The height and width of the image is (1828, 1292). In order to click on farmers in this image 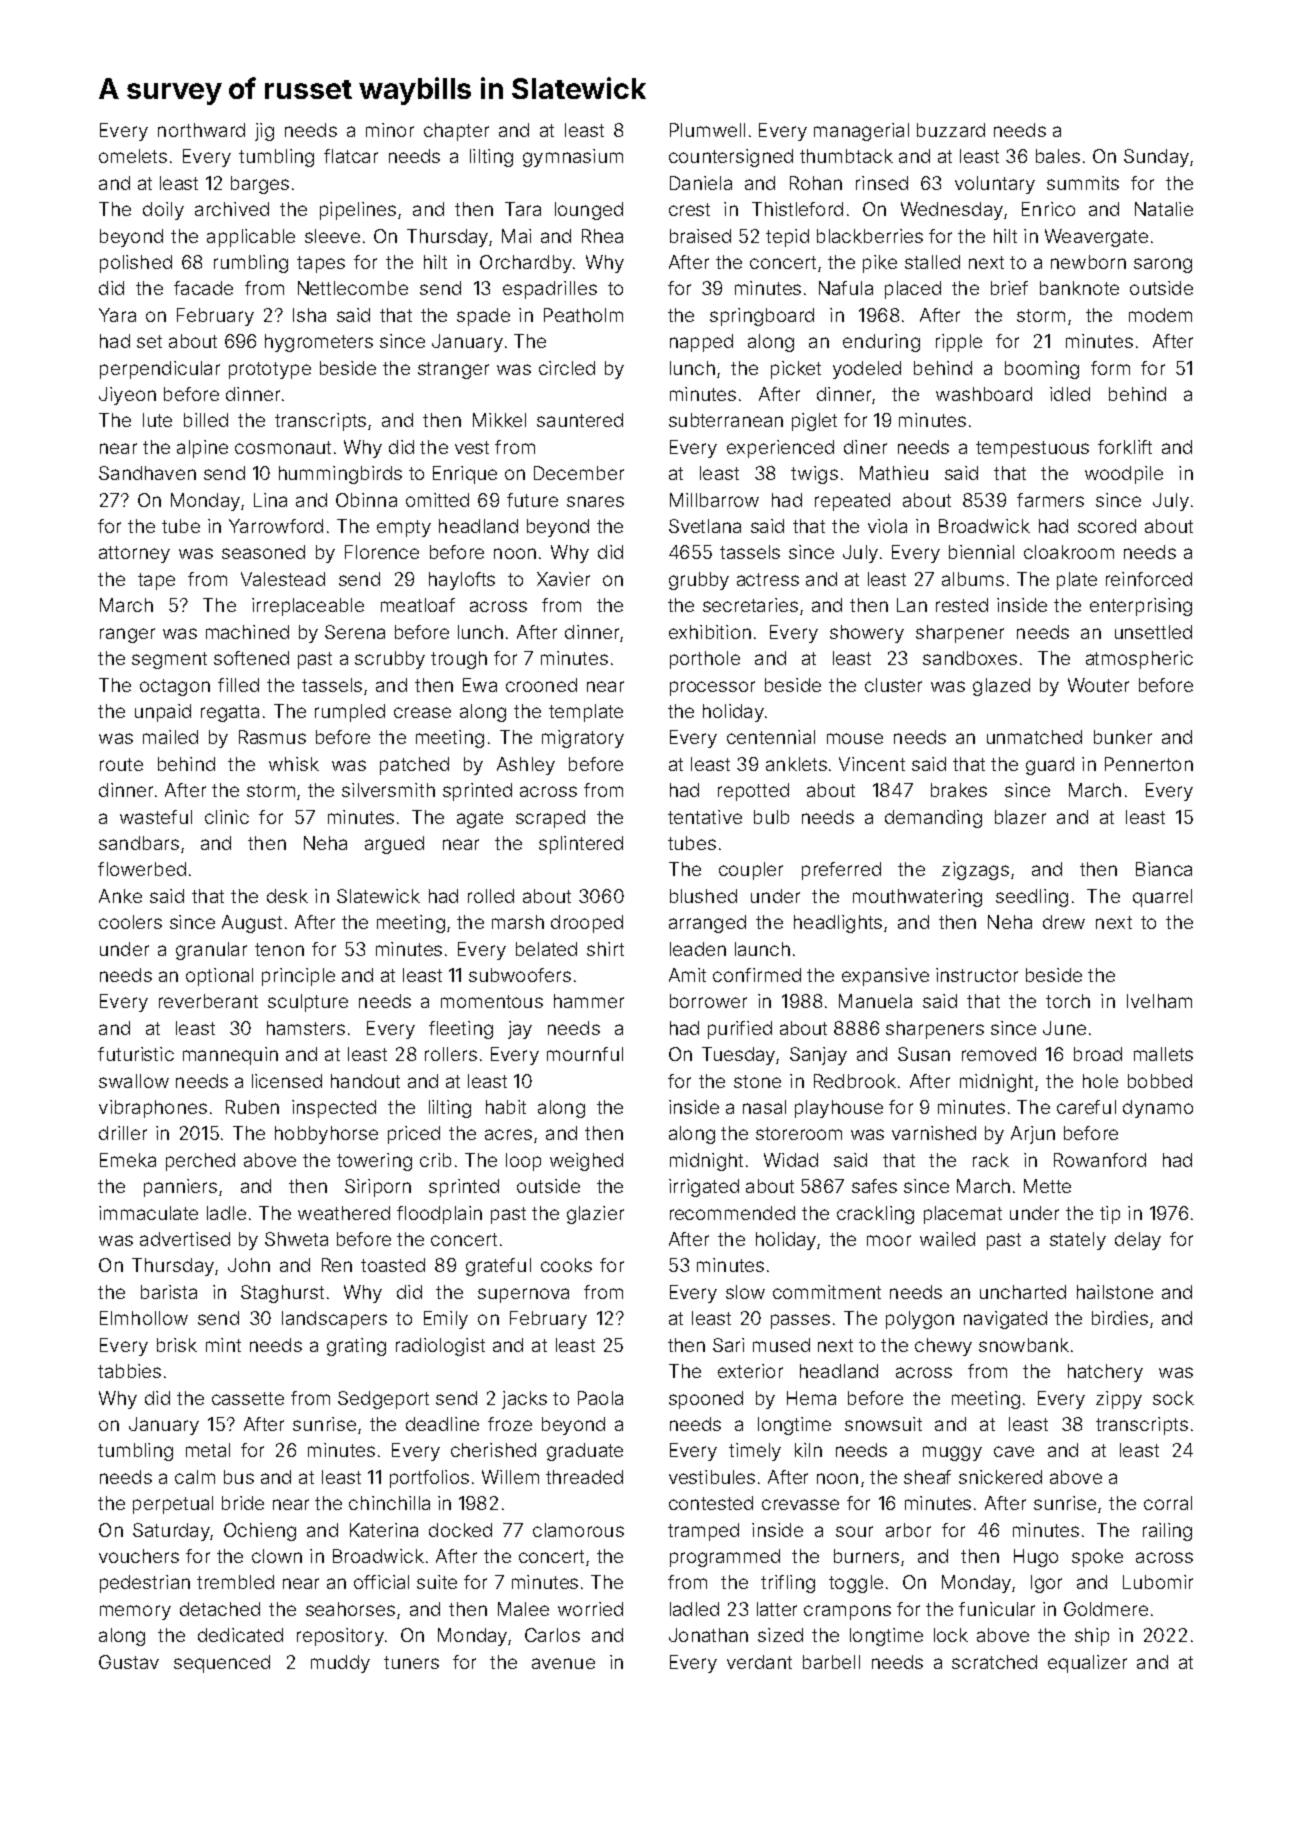, I will do `click(1050, 500)`.
